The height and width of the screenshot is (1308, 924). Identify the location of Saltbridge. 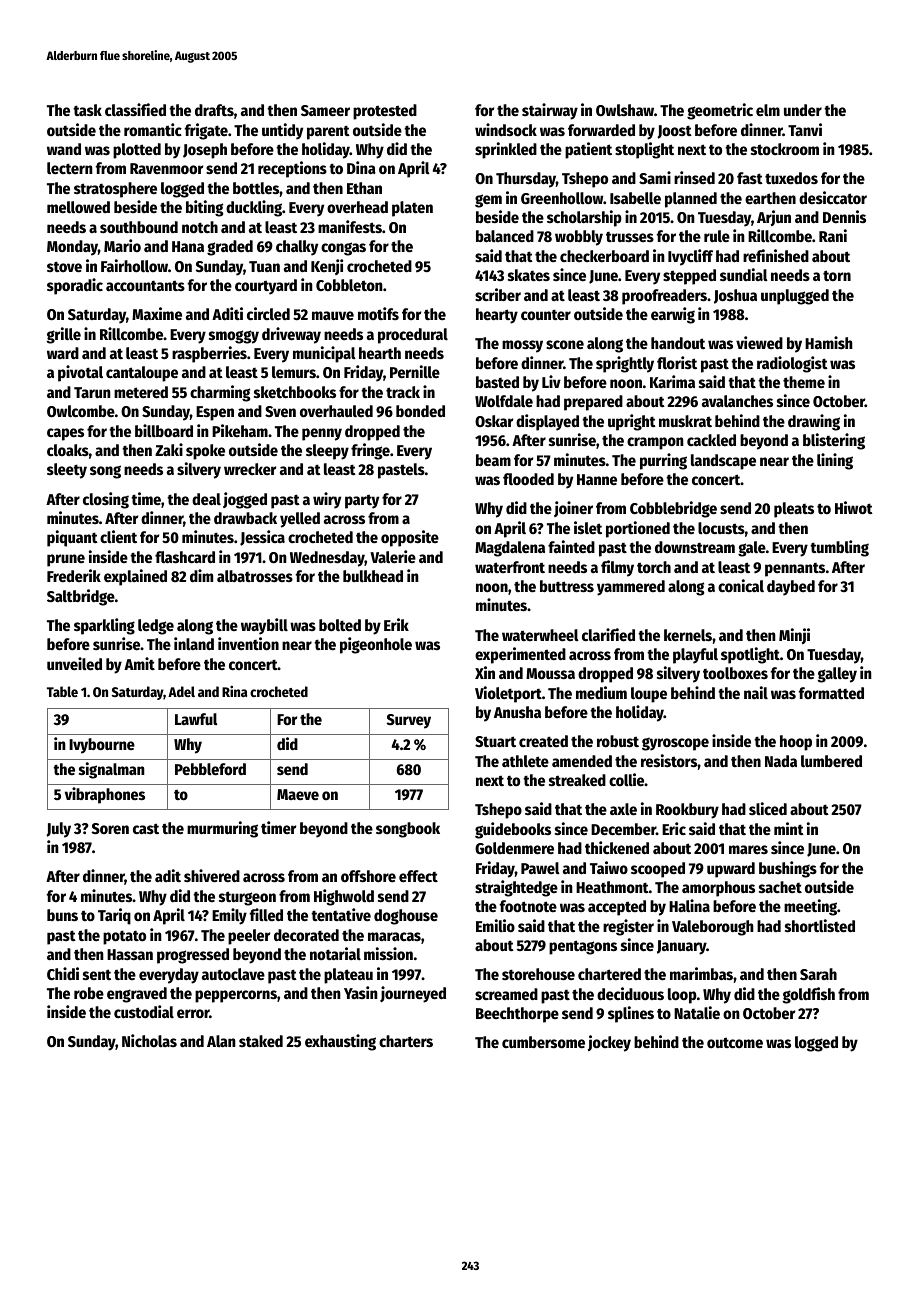
(81, 597).
